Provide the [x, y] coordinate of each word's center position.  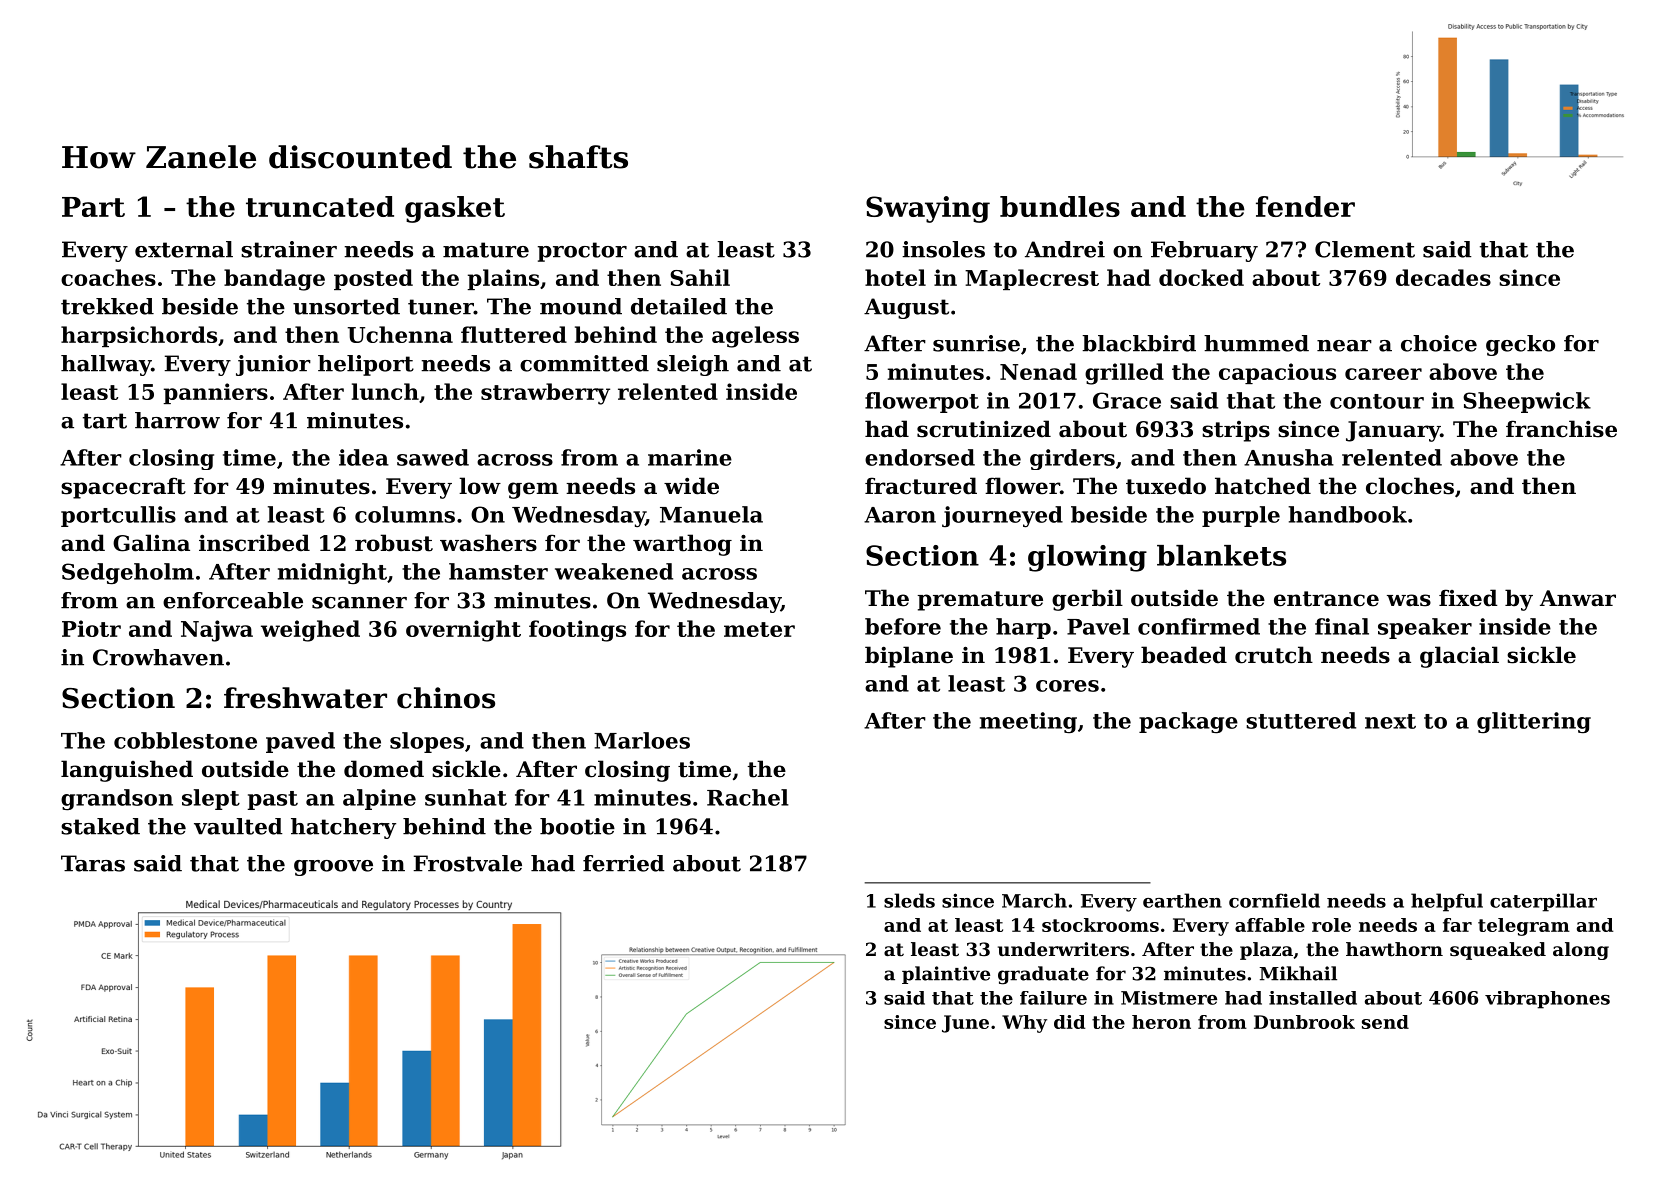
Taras [93, 863]
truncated [320, 206]
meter [759, 629]
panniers [215, 393]
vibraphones [1547, 1000]
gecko [1520, 345]
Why [1024, 1024]
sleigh [693, 365]
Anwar [1578, 598]
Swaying [928, 209]
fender [1305, 206]
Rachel [748, 797]
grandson [117, 800]
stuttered [1301, 720]
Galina [151, 543]
